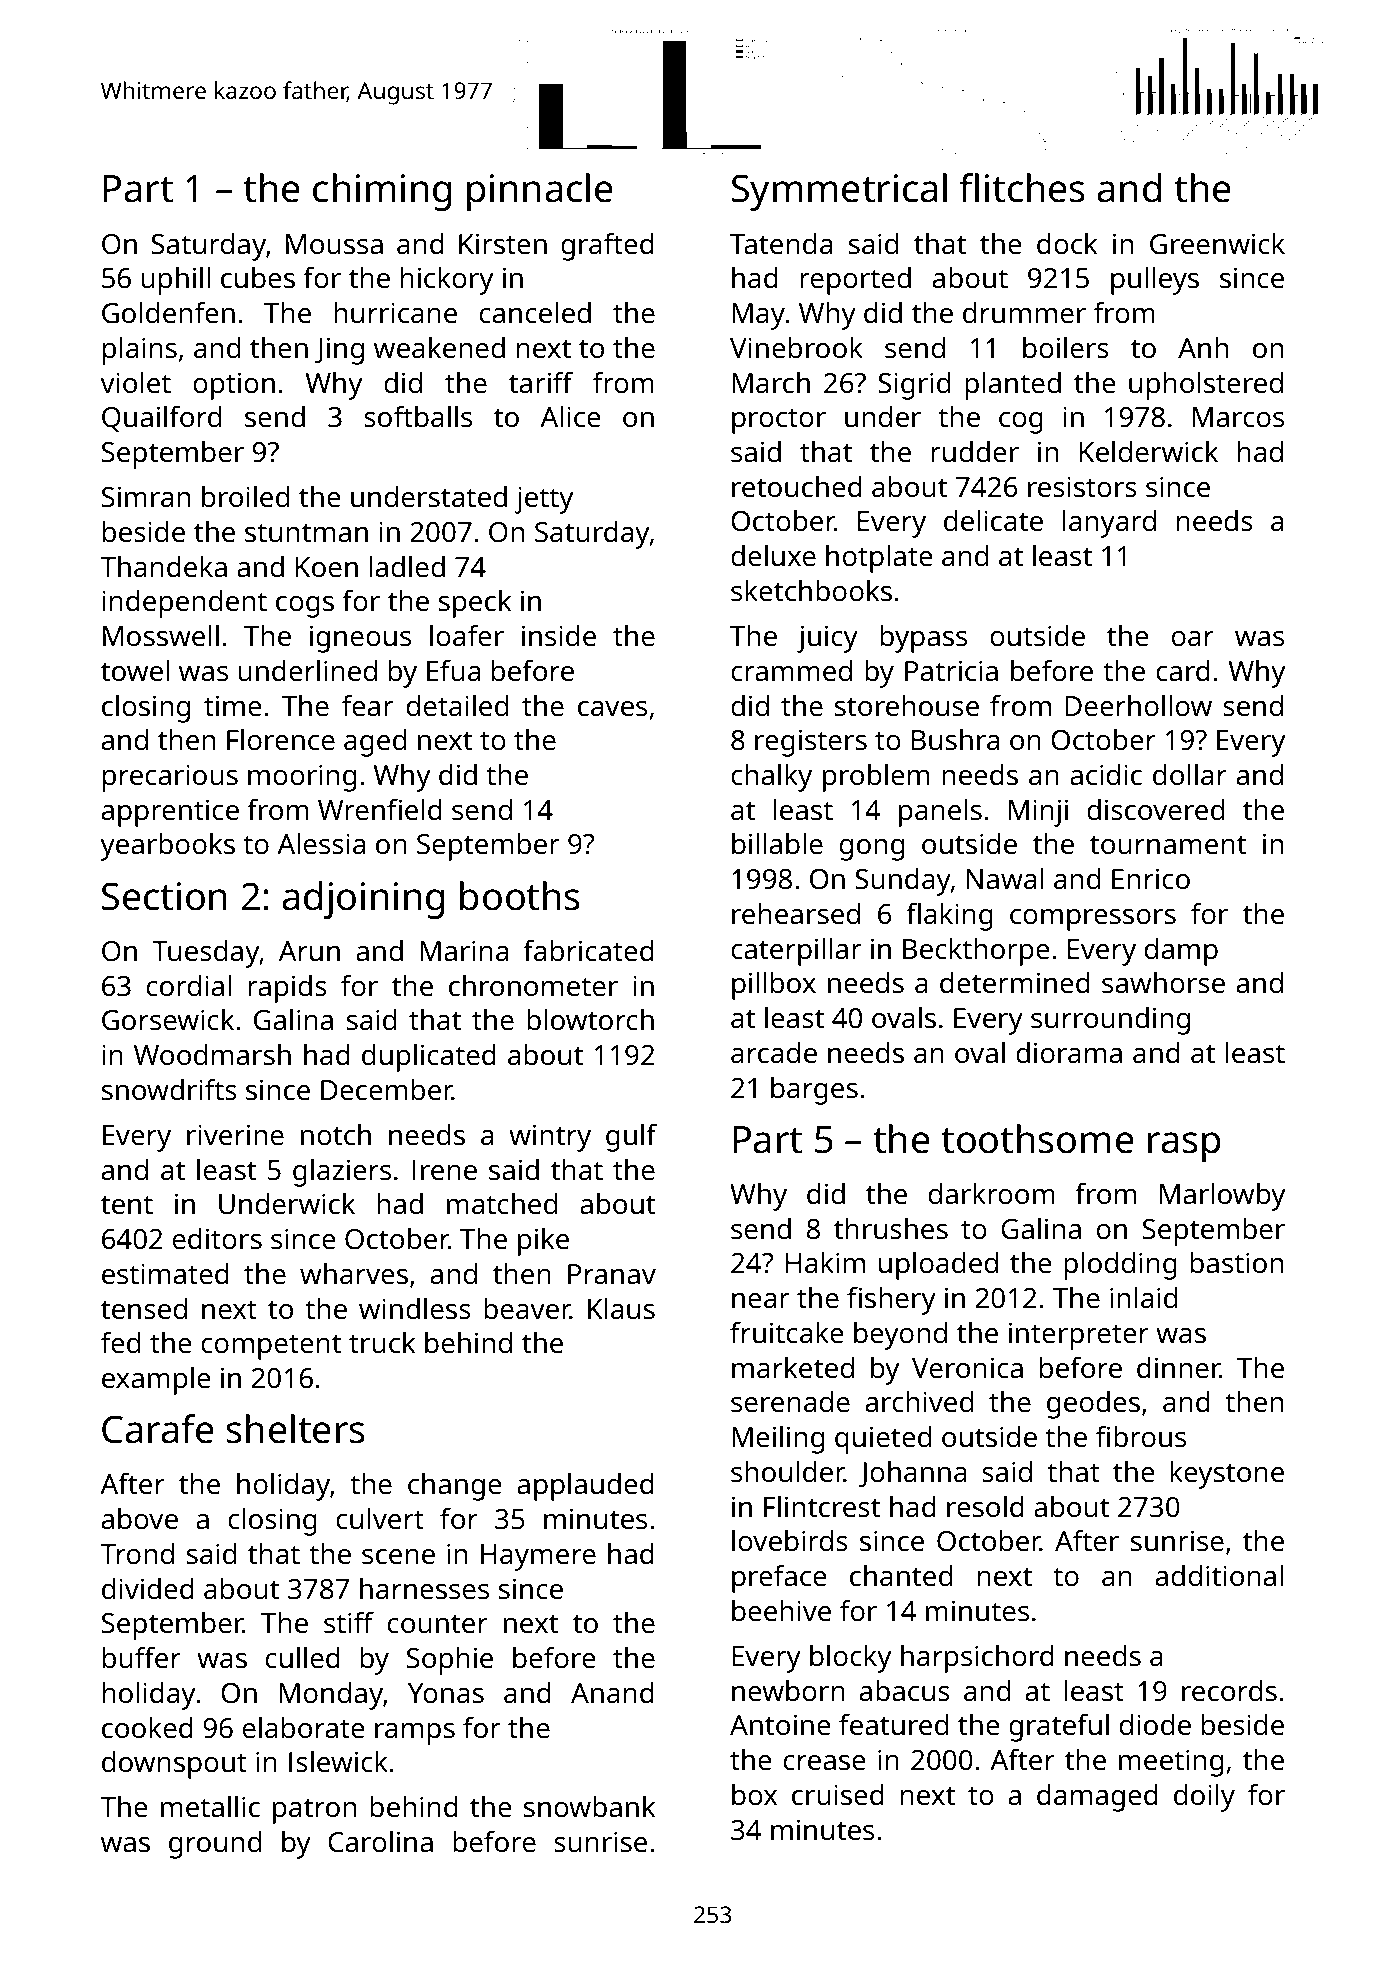 The image size is (1386, 1969). What do you see at coordinates (453, 671) in the screenshot?
I see `Efua` at bounding box center [453, 671].
